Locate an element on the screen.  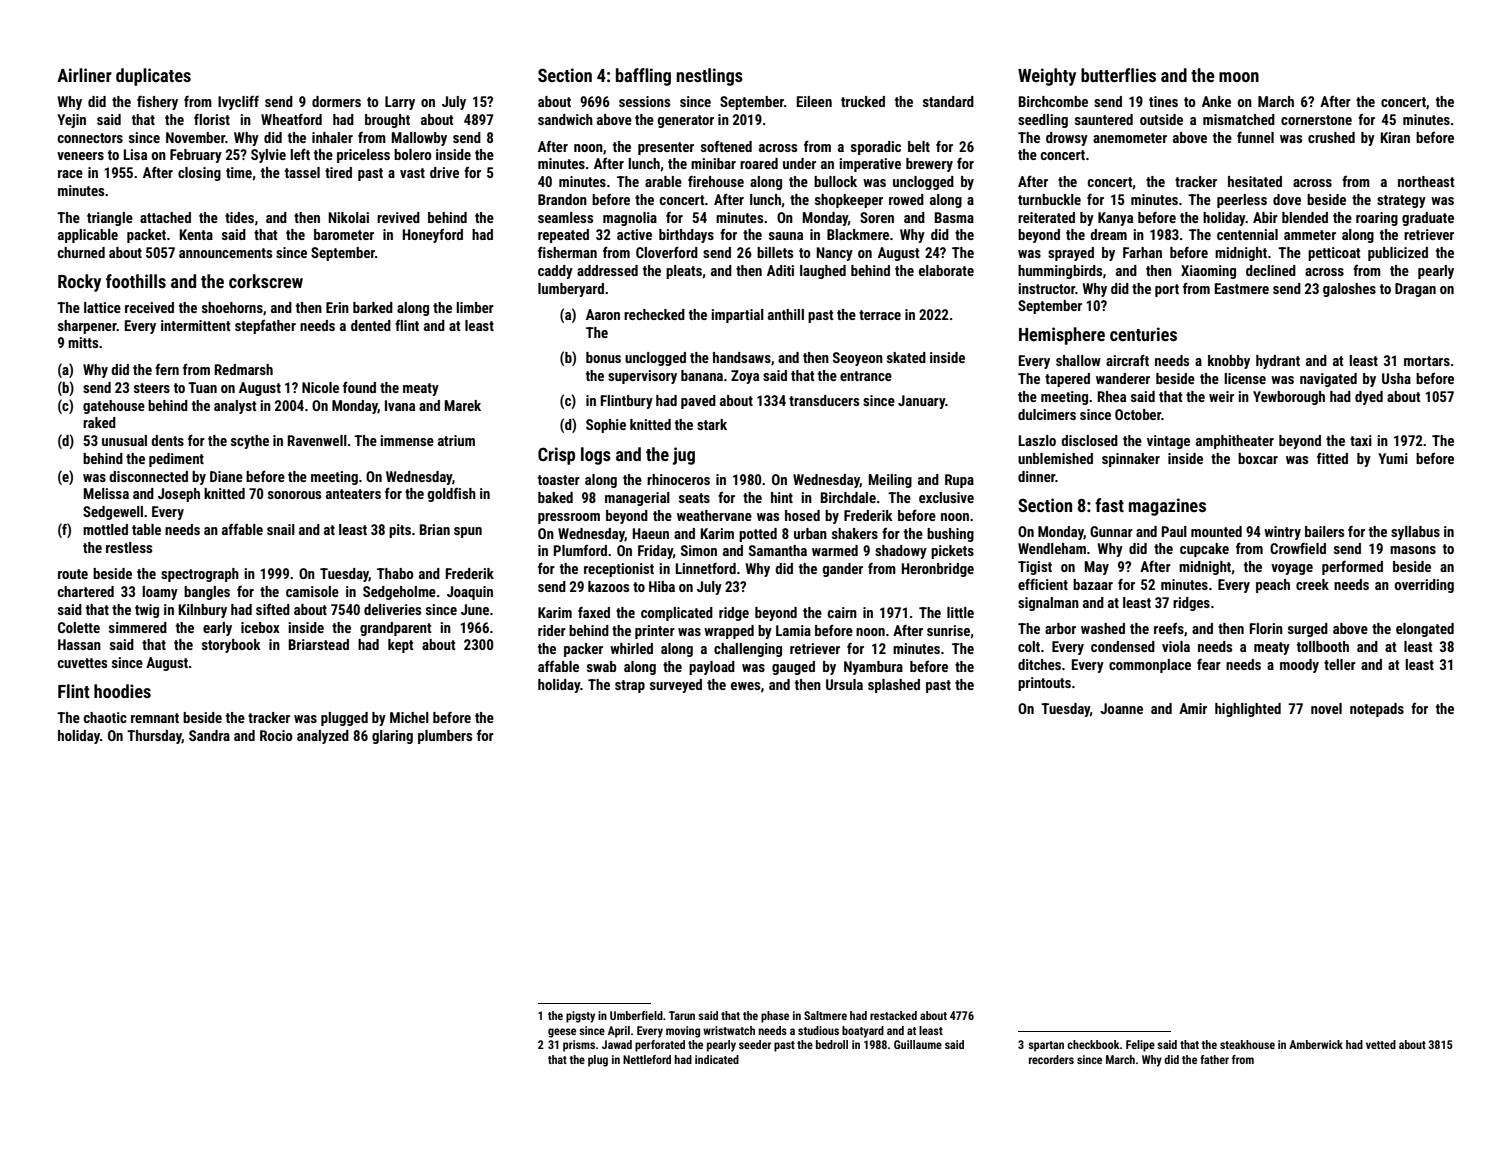
Kanya is located at coordinates (1115, 219).
